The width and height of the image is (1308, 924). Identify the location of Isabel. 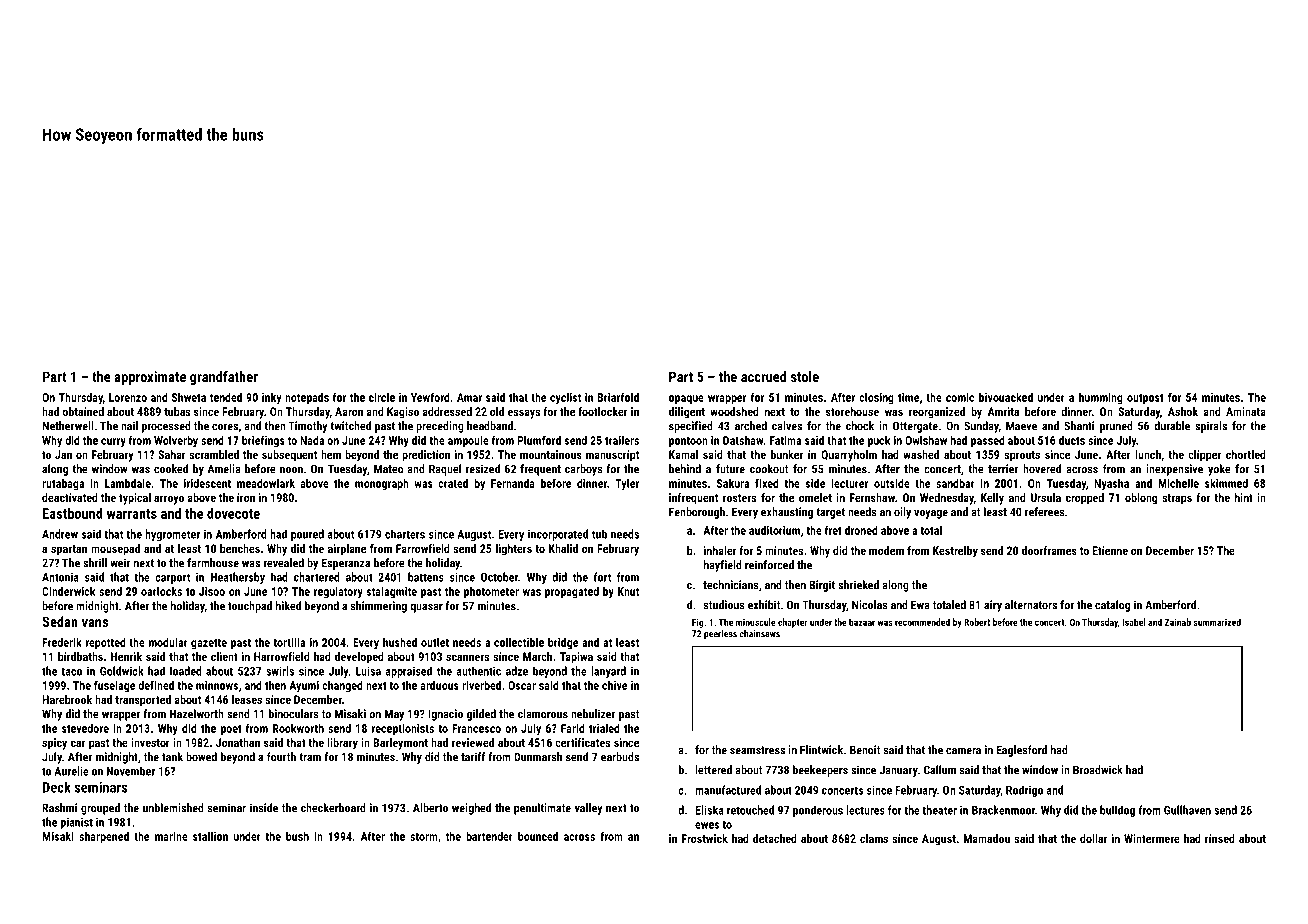
(1134, 622).
